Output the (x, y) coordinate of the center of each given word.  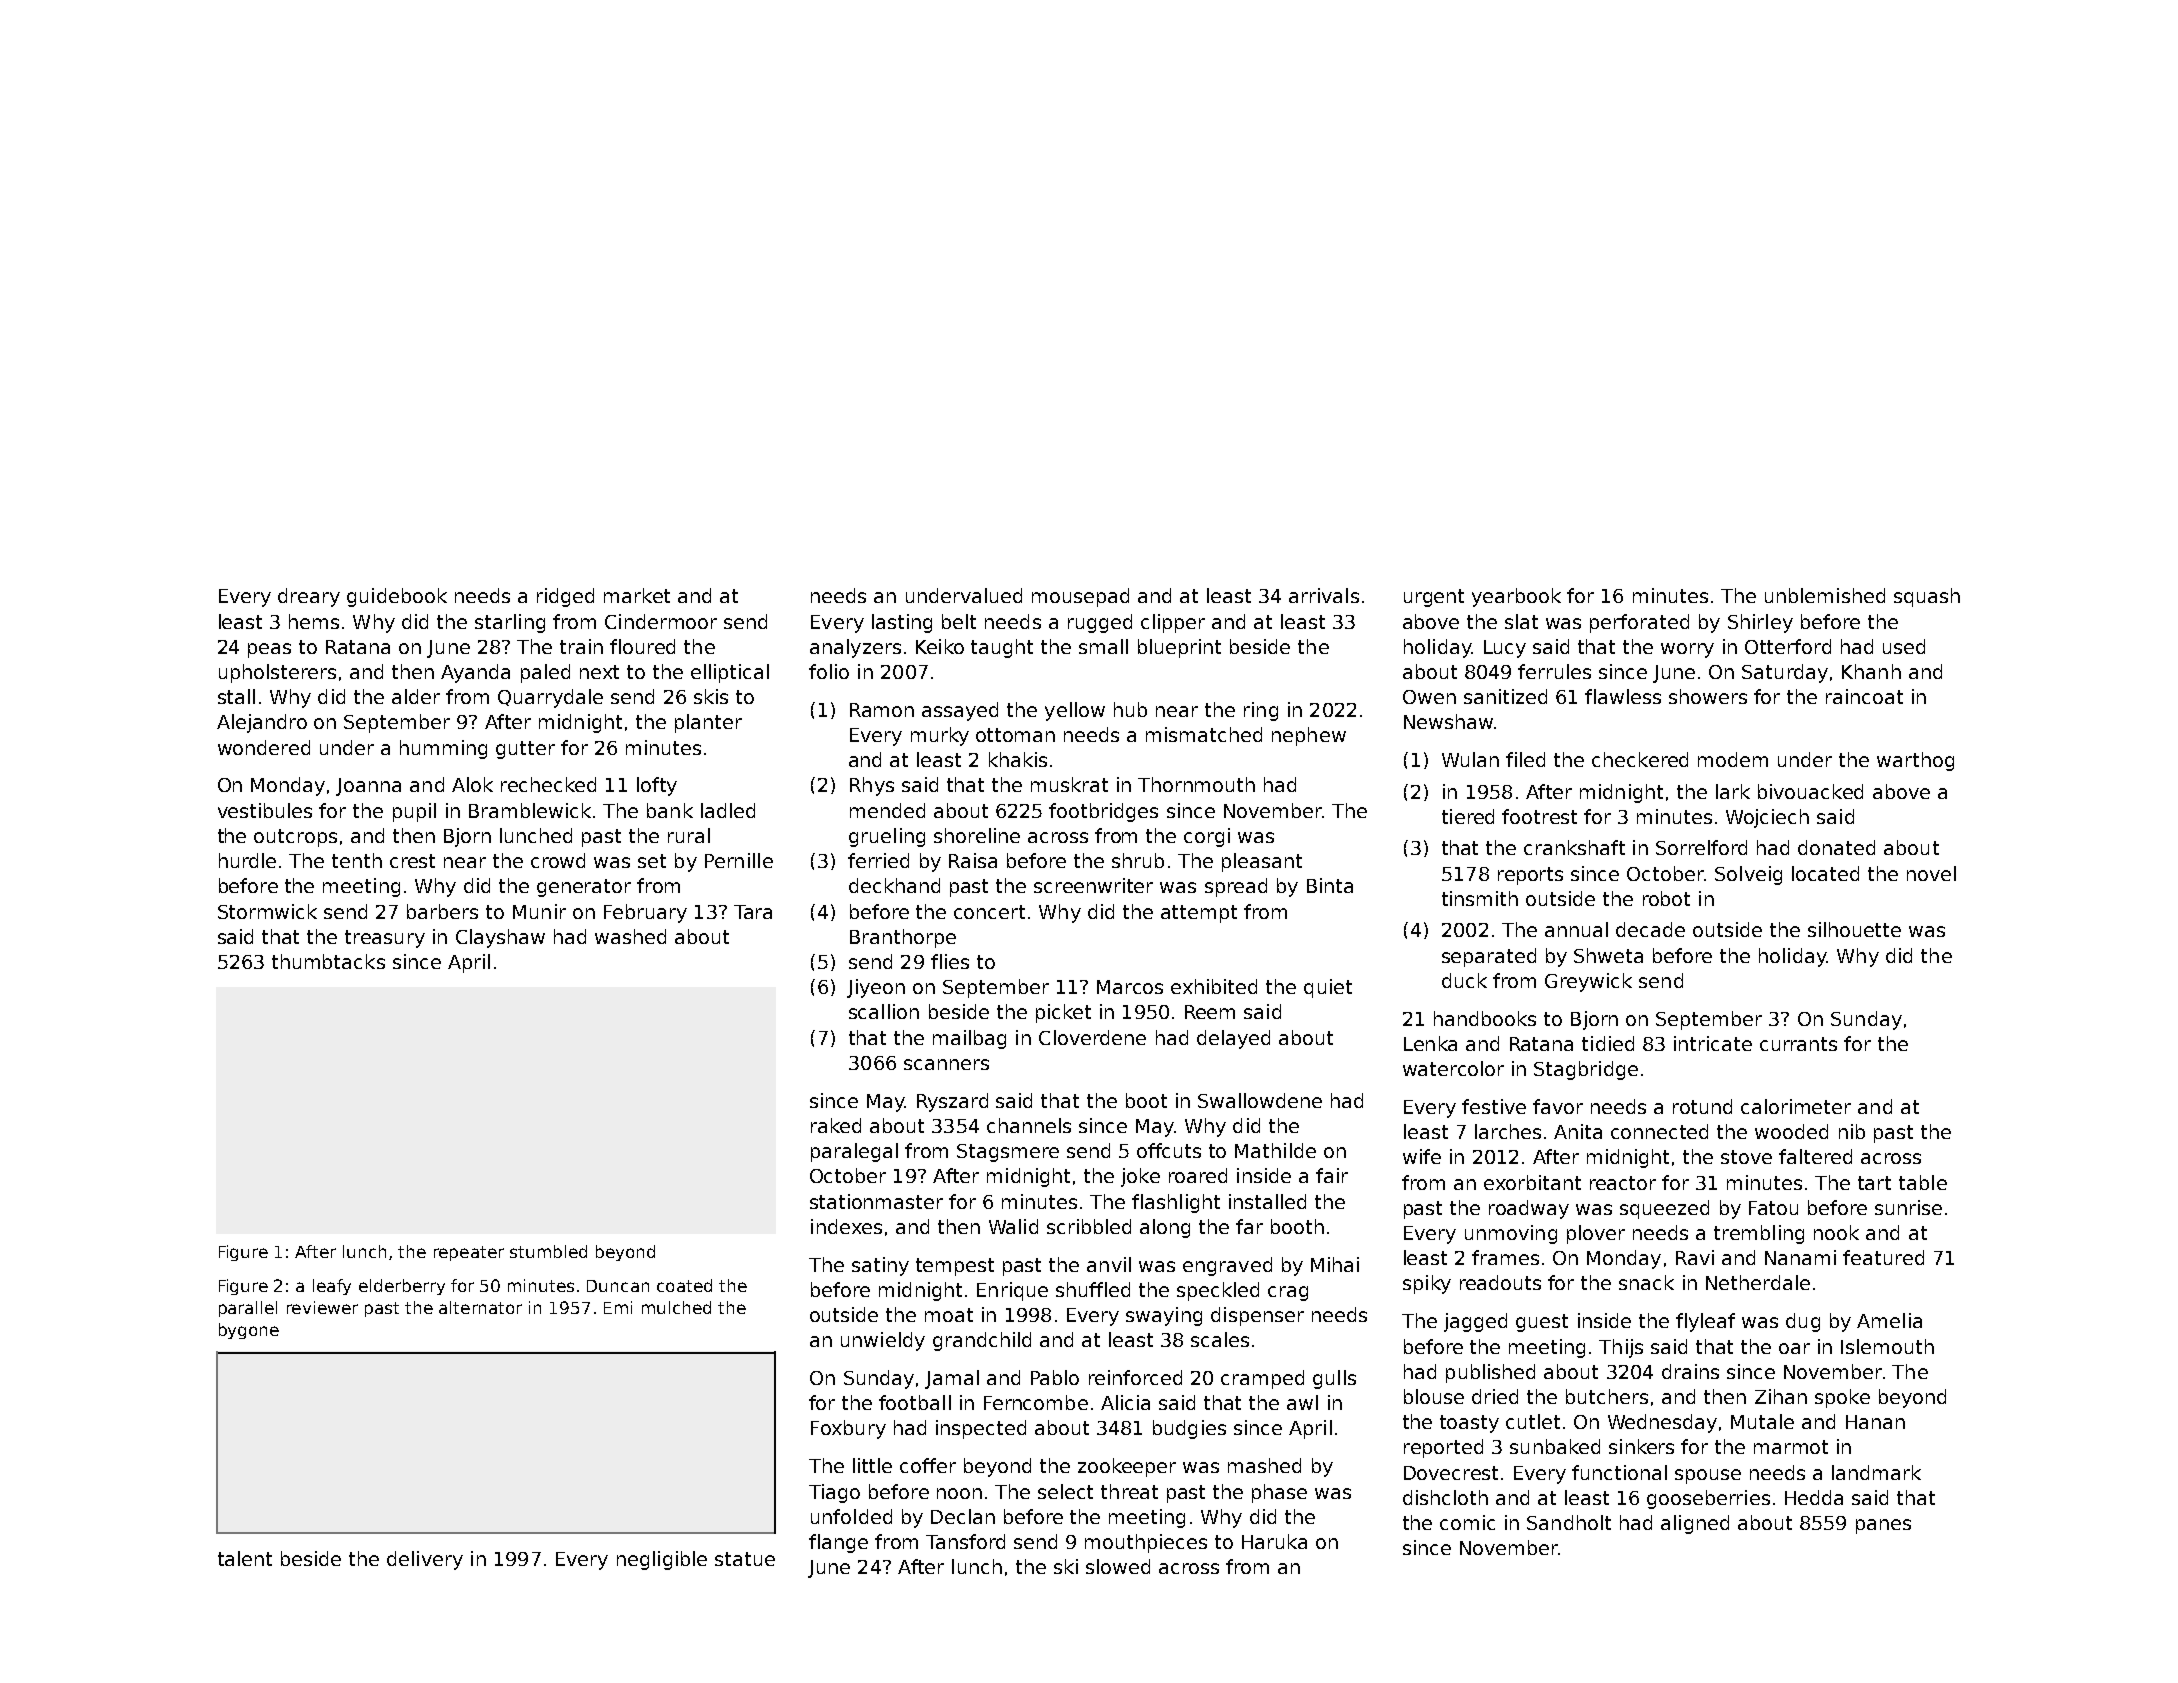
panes (1883, 1526)
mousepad (1080, 597)
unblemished (1825, 595)
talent (245, 1558)
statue (745, 1559)
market (637, 595)
